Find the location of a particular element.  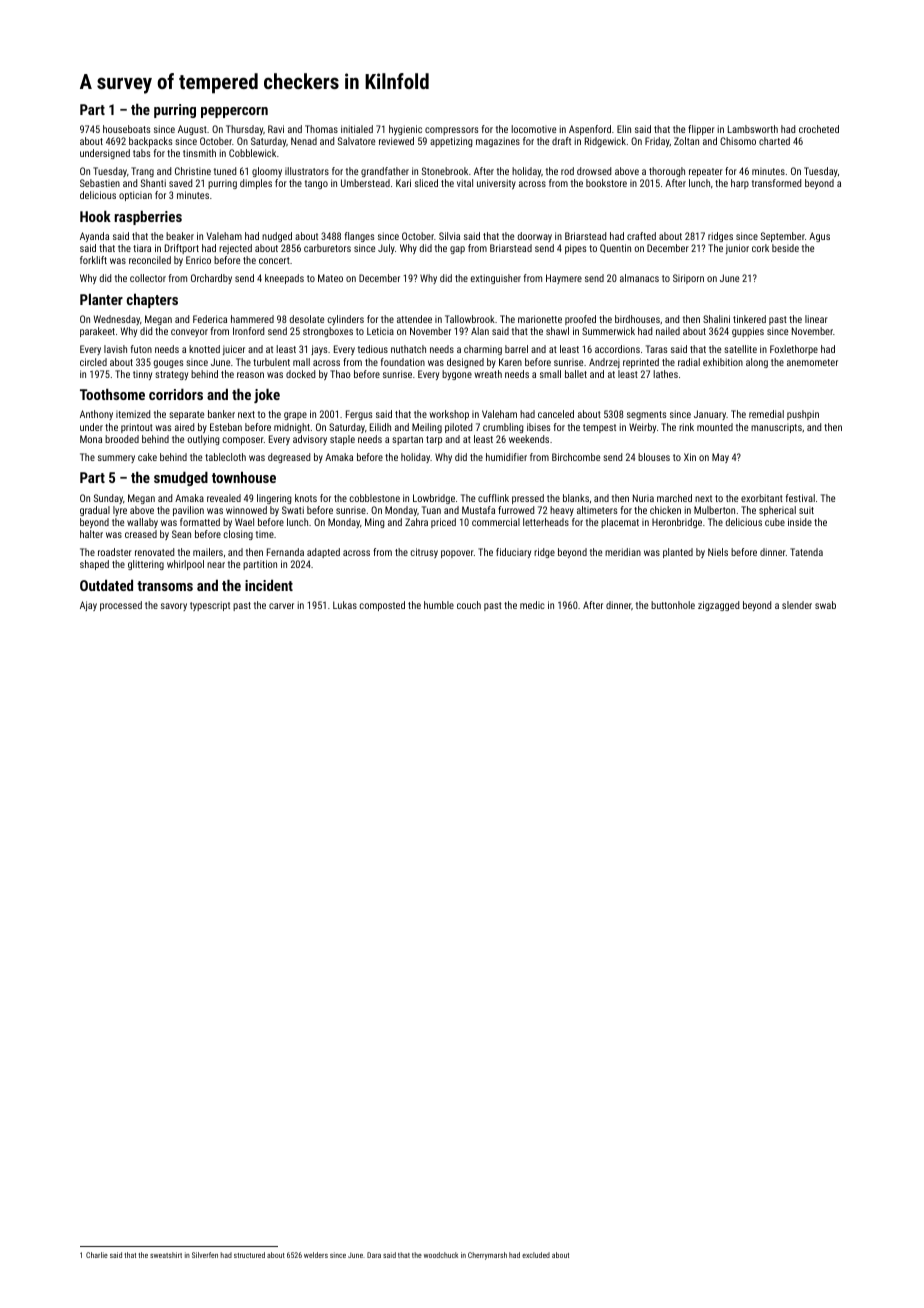

crocheted is located at coordinates (819, 129).
